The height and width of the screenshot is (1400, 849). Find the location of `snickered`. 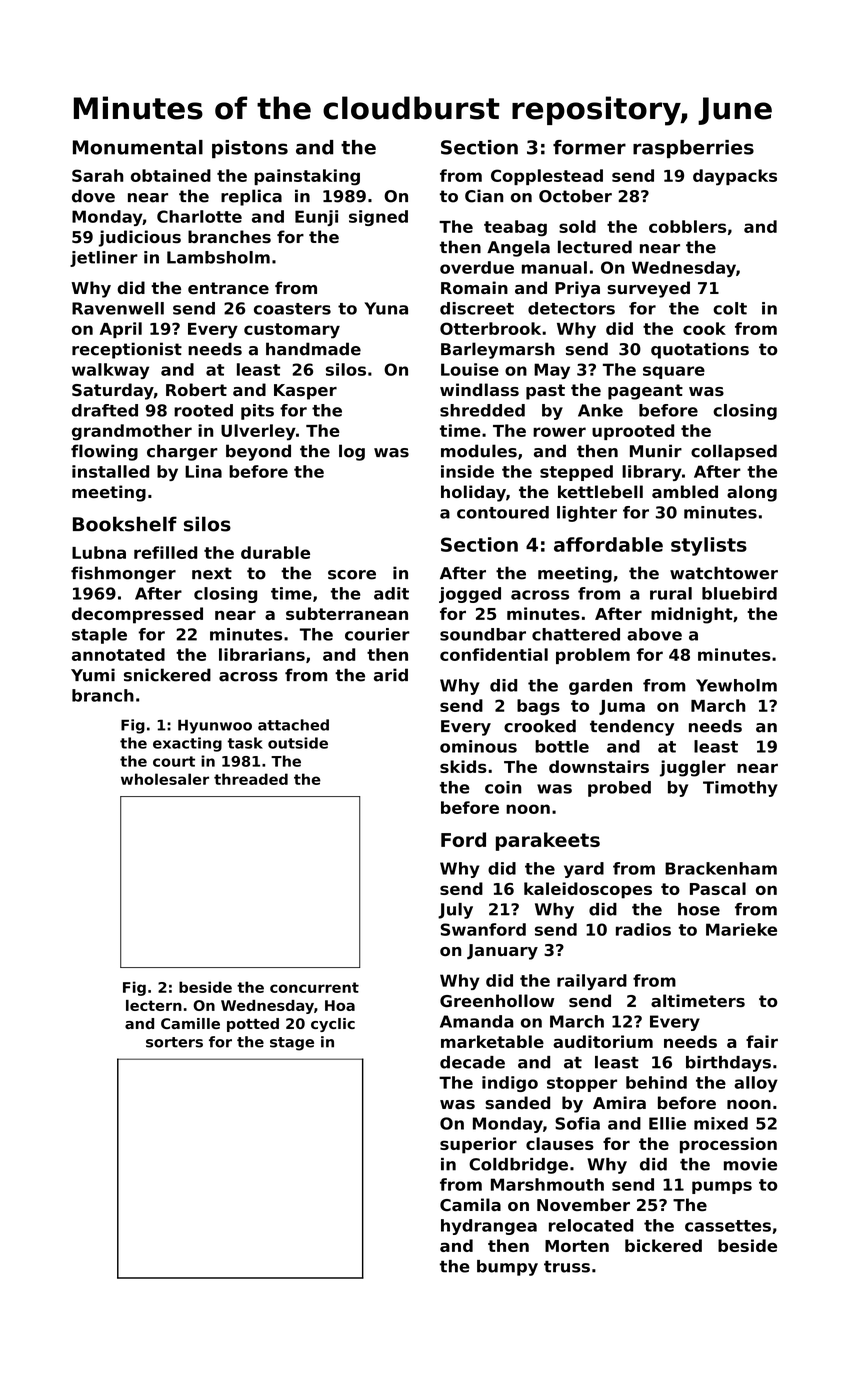

snickered is located at coordinates (167, 675).
